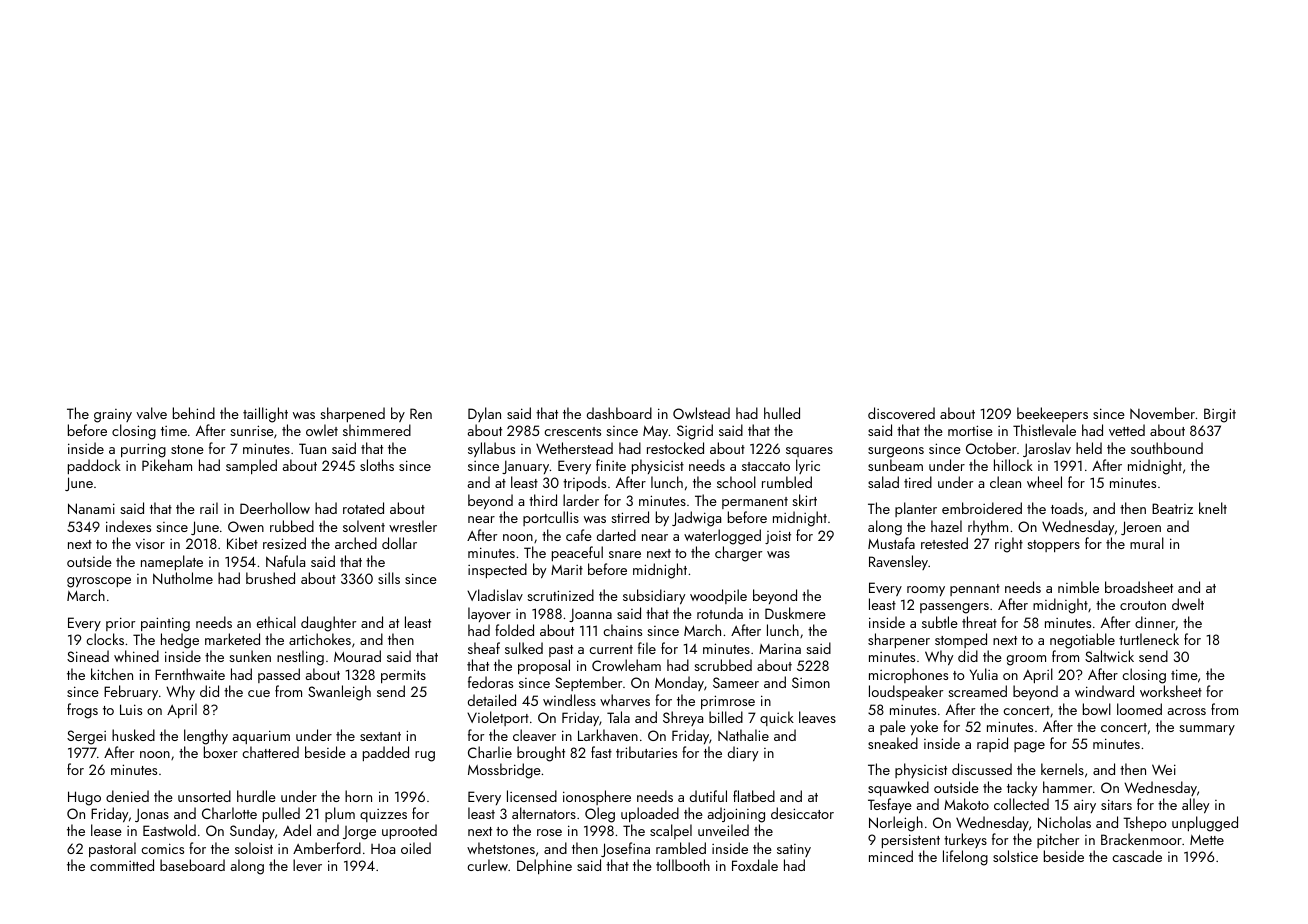  I want to click on pulled, so click(281, 814).
